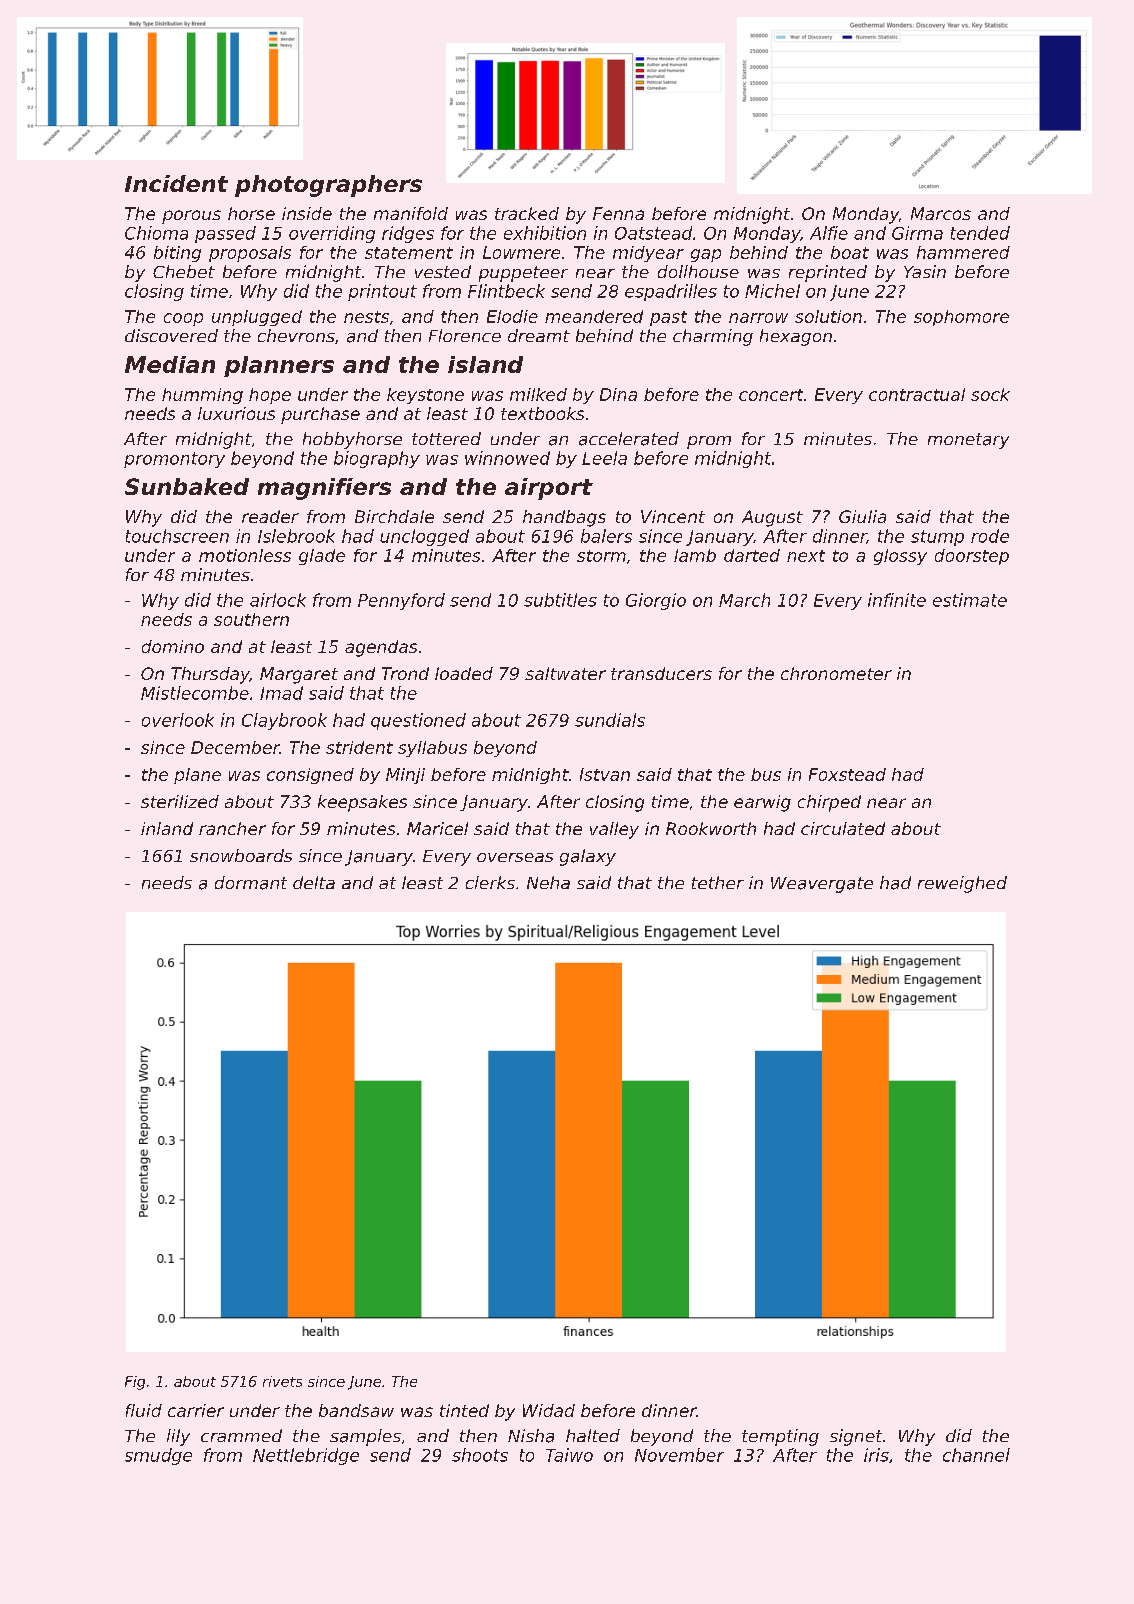  Describe the element at coordinates (548, 882) in the screenshot. I see `Neha` at that location.
